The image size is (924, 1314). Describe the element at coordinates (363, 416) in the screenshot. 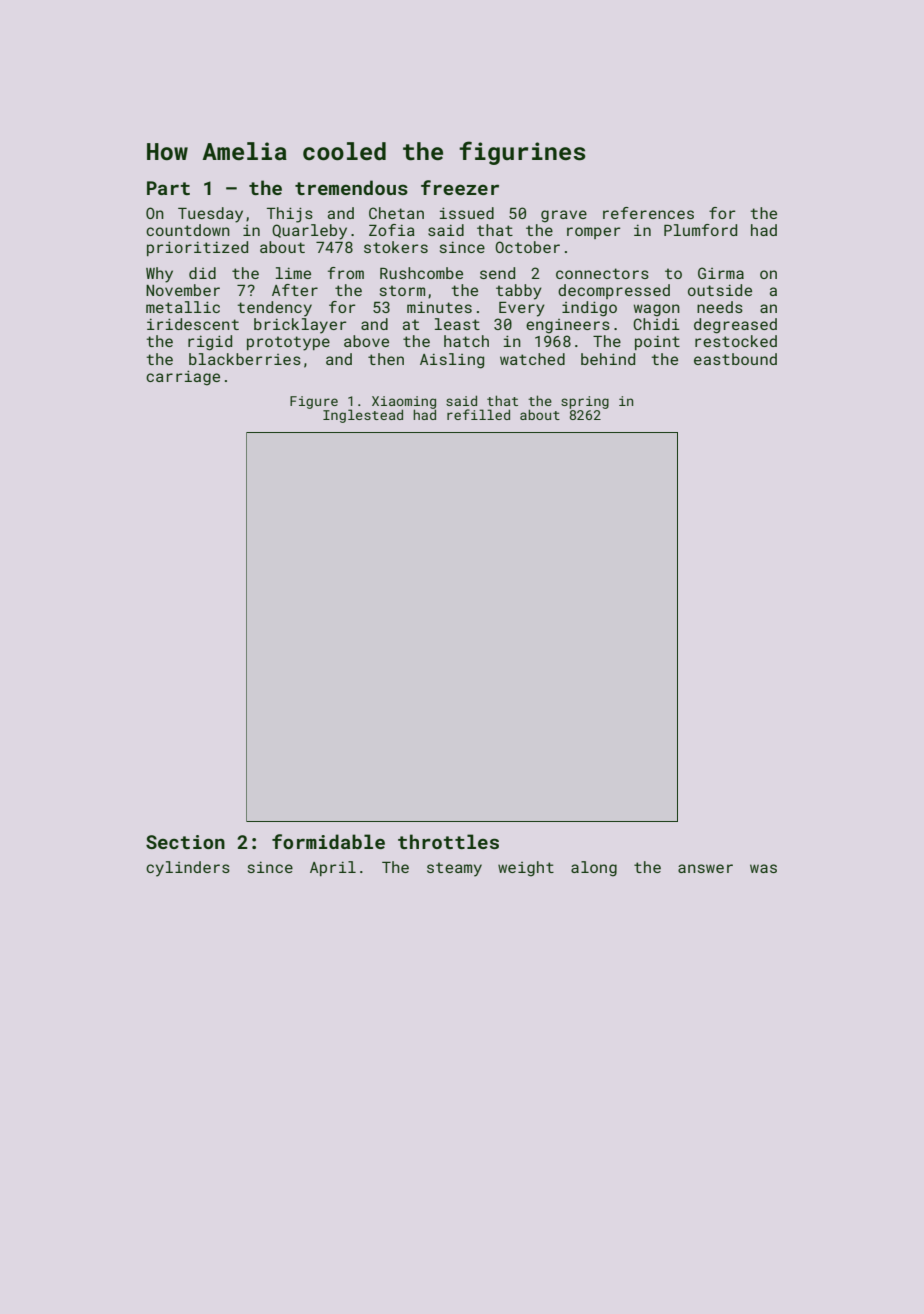

I see `Inglestead` at that location.
